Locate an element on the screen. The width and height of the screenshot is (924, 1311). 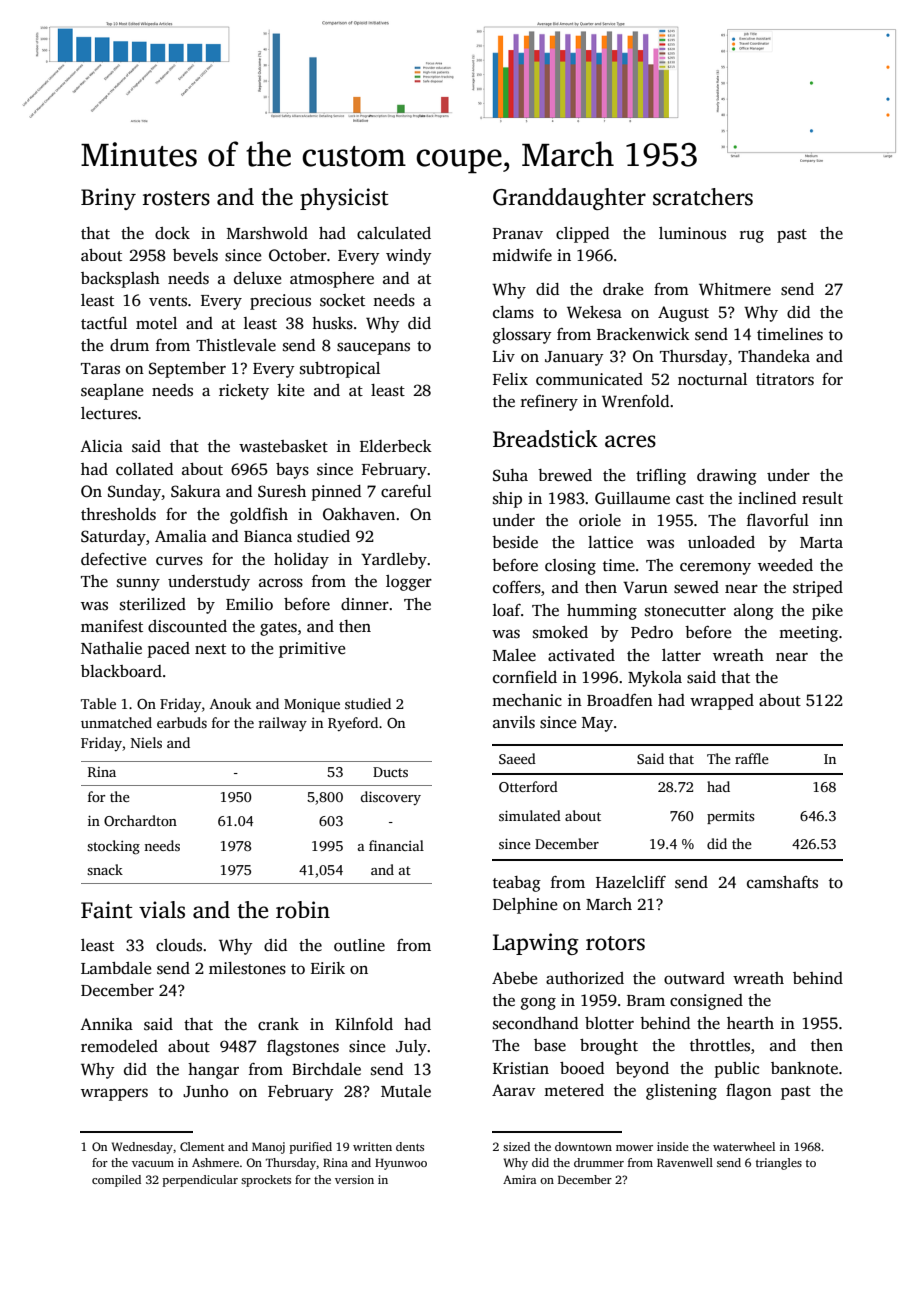
sterilized is located at coordinates (153, 604).
